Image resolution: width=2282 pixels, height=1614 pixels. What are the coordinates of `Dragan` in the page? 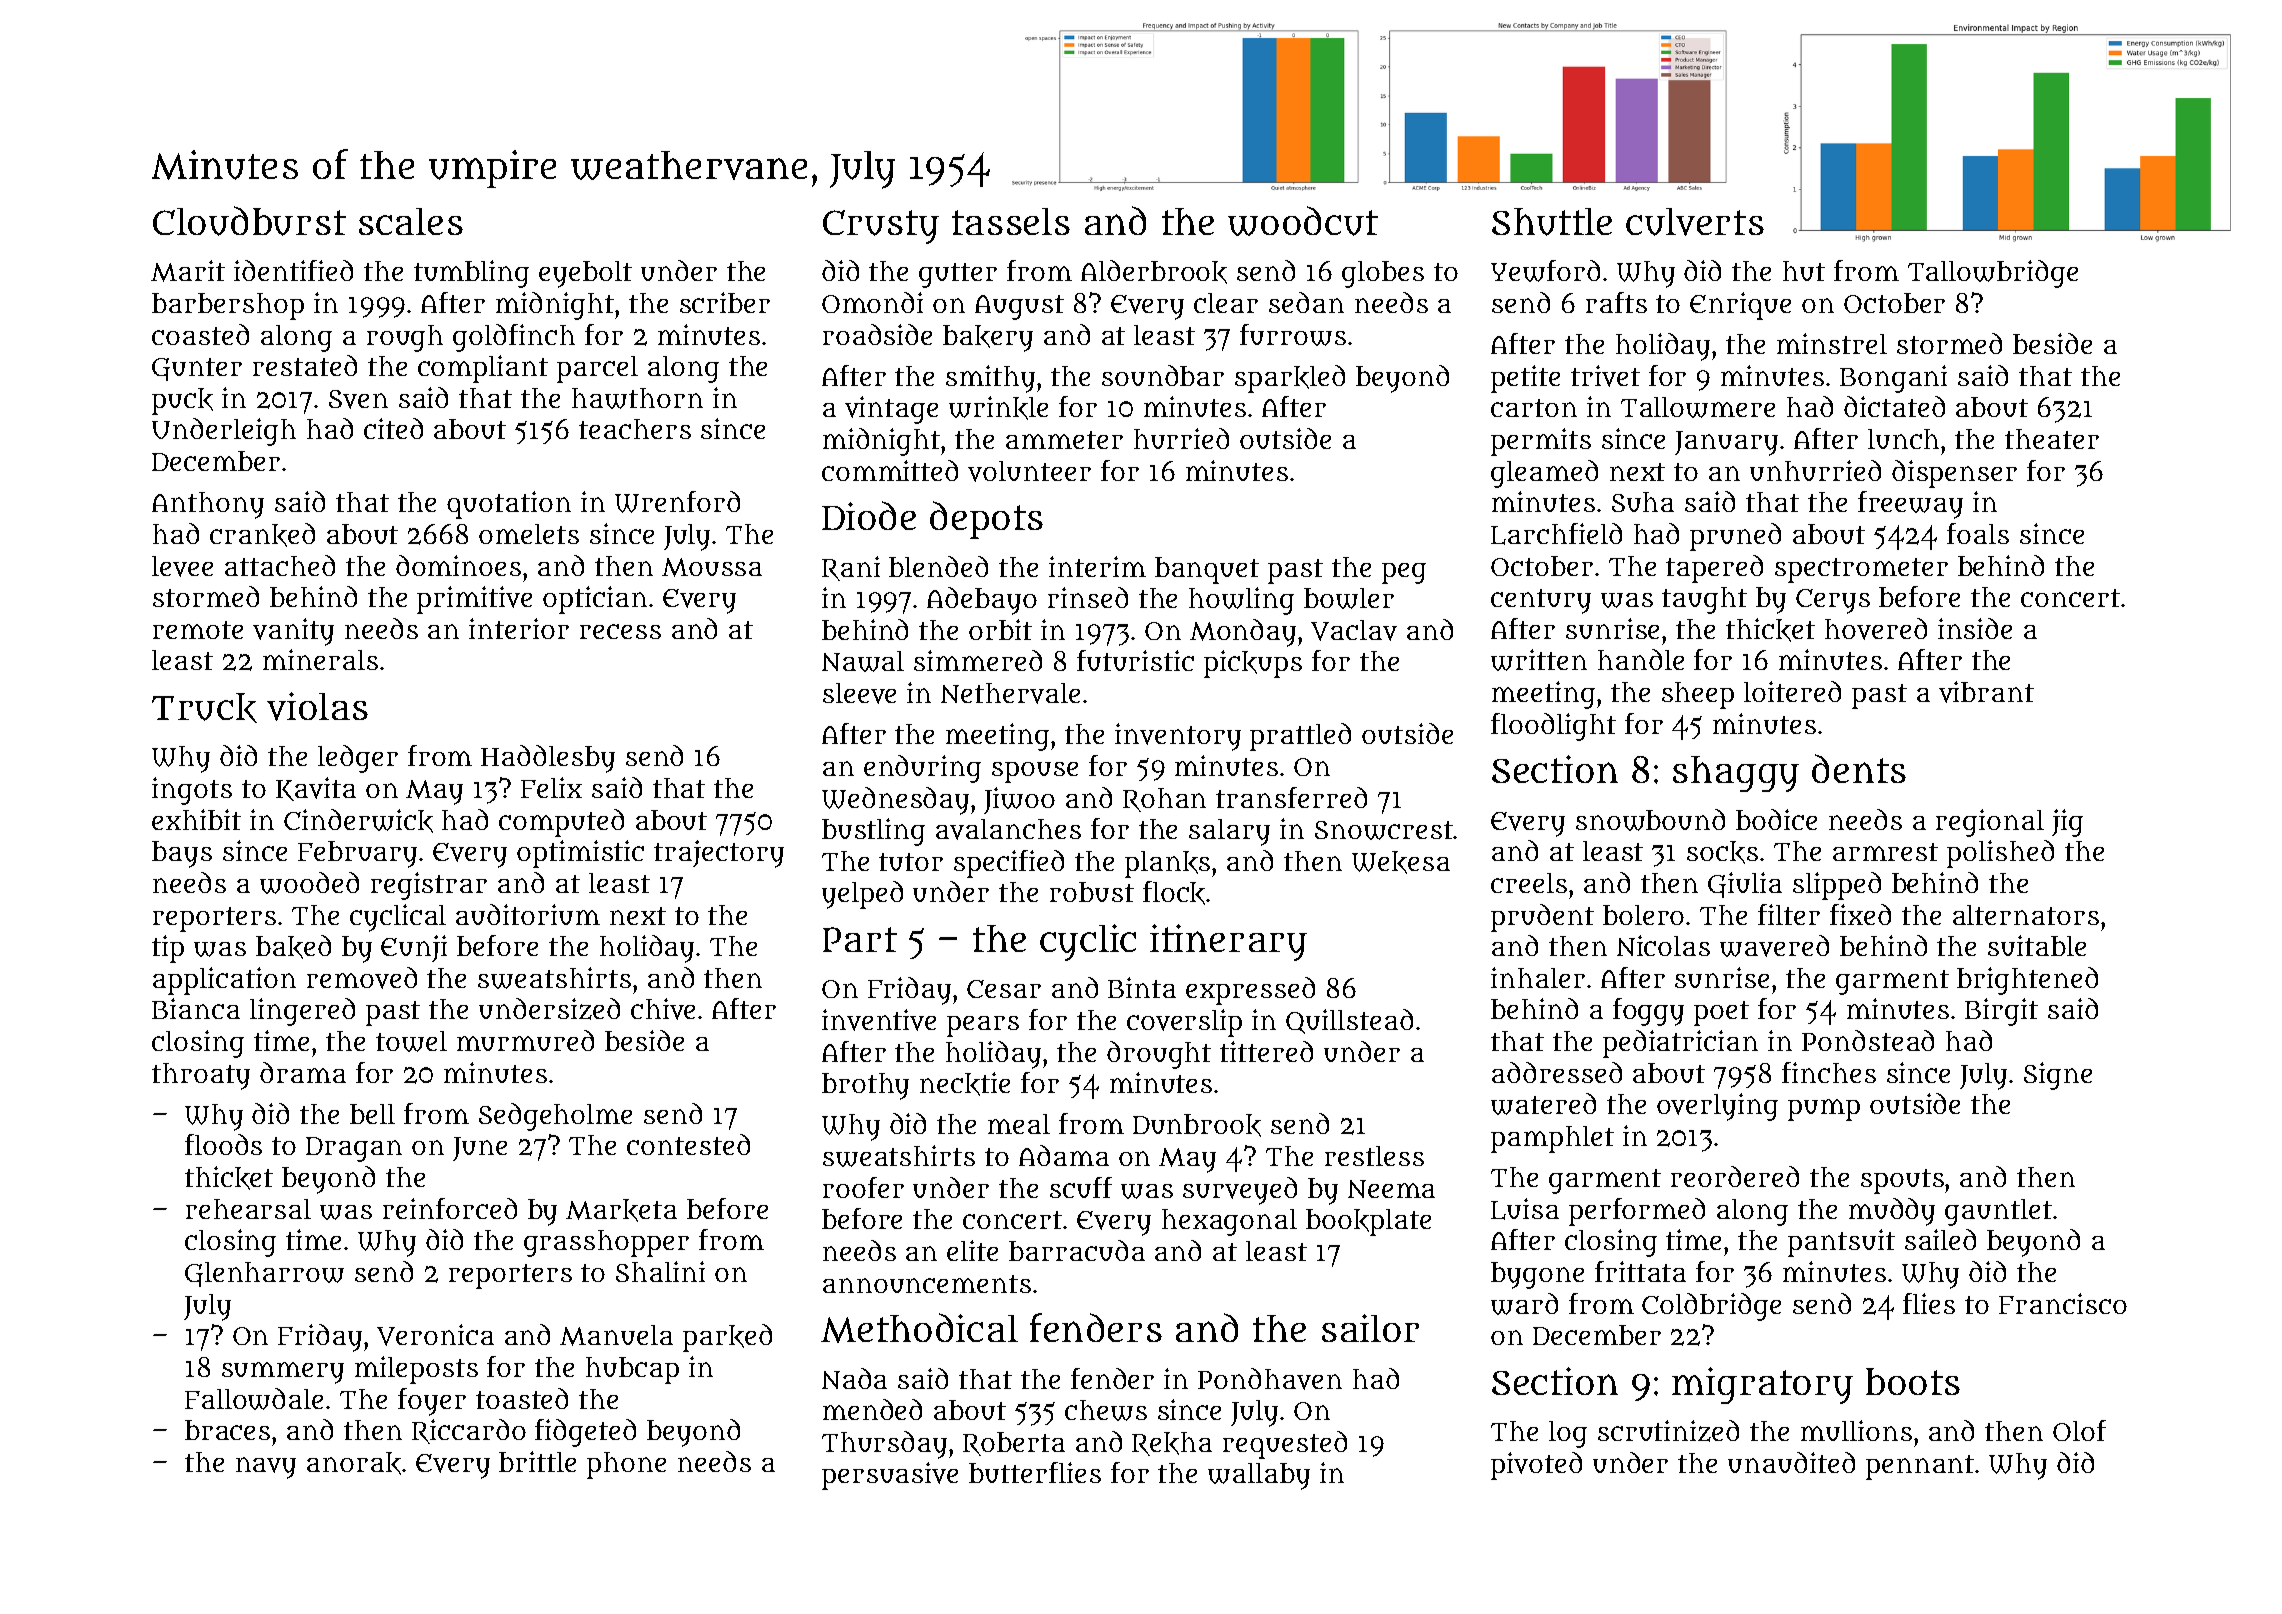 It's located at (354, 1149).
